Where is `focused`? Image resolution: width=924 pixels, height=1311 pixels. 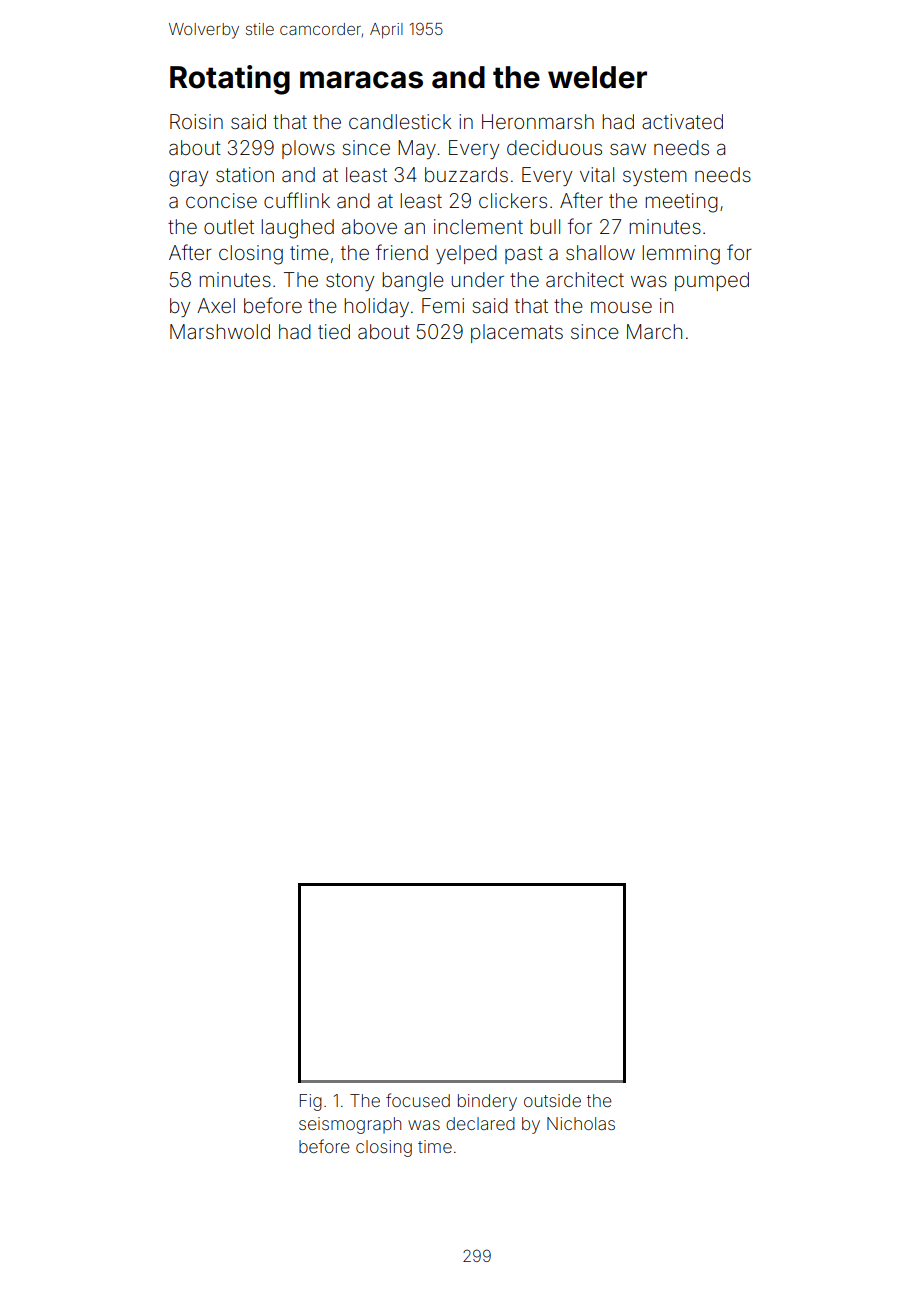
focused is located at coordinates (418, 1100).
